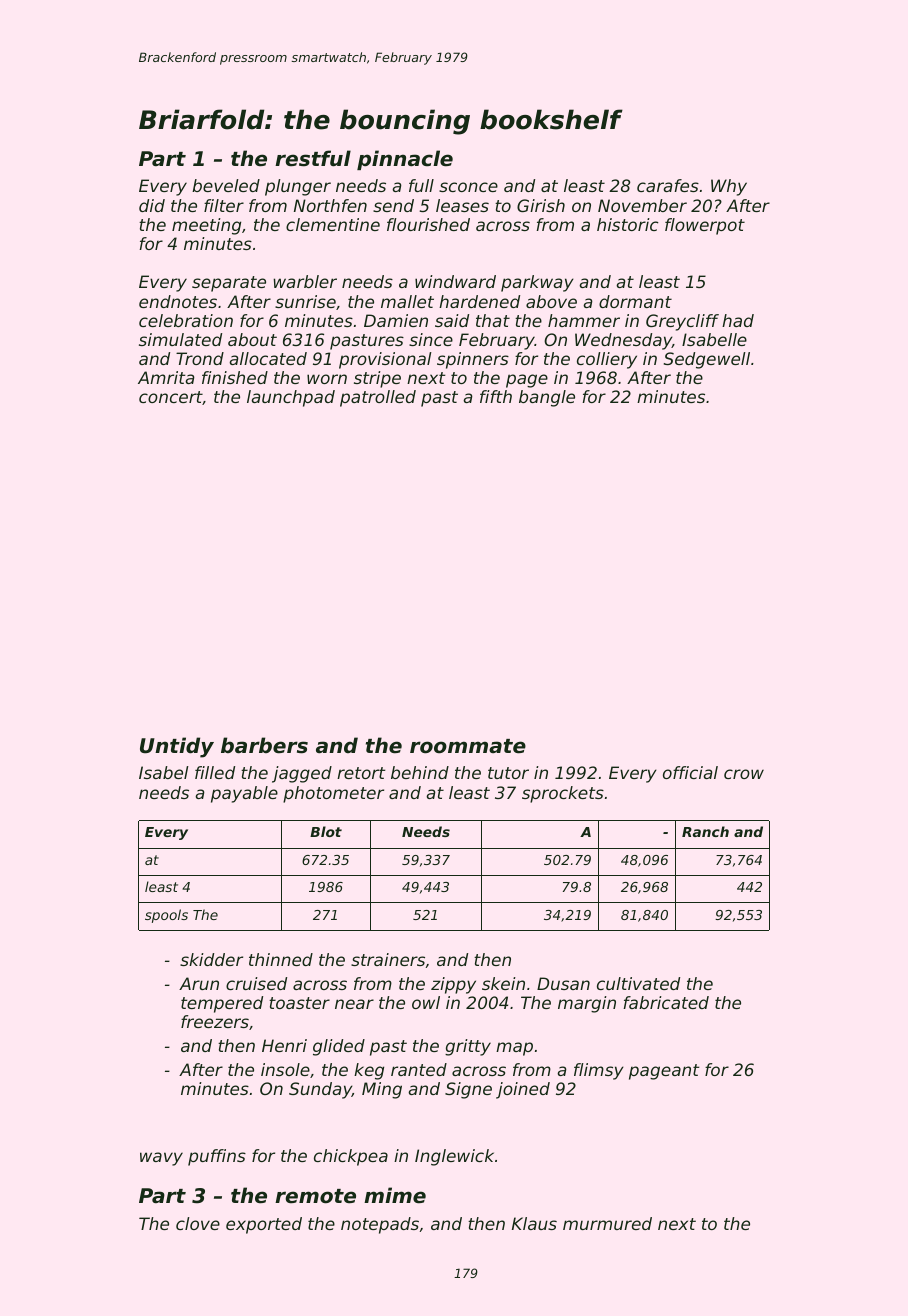 This page has height=1316, width=908. I want to click on payable, so click(244, 794).
